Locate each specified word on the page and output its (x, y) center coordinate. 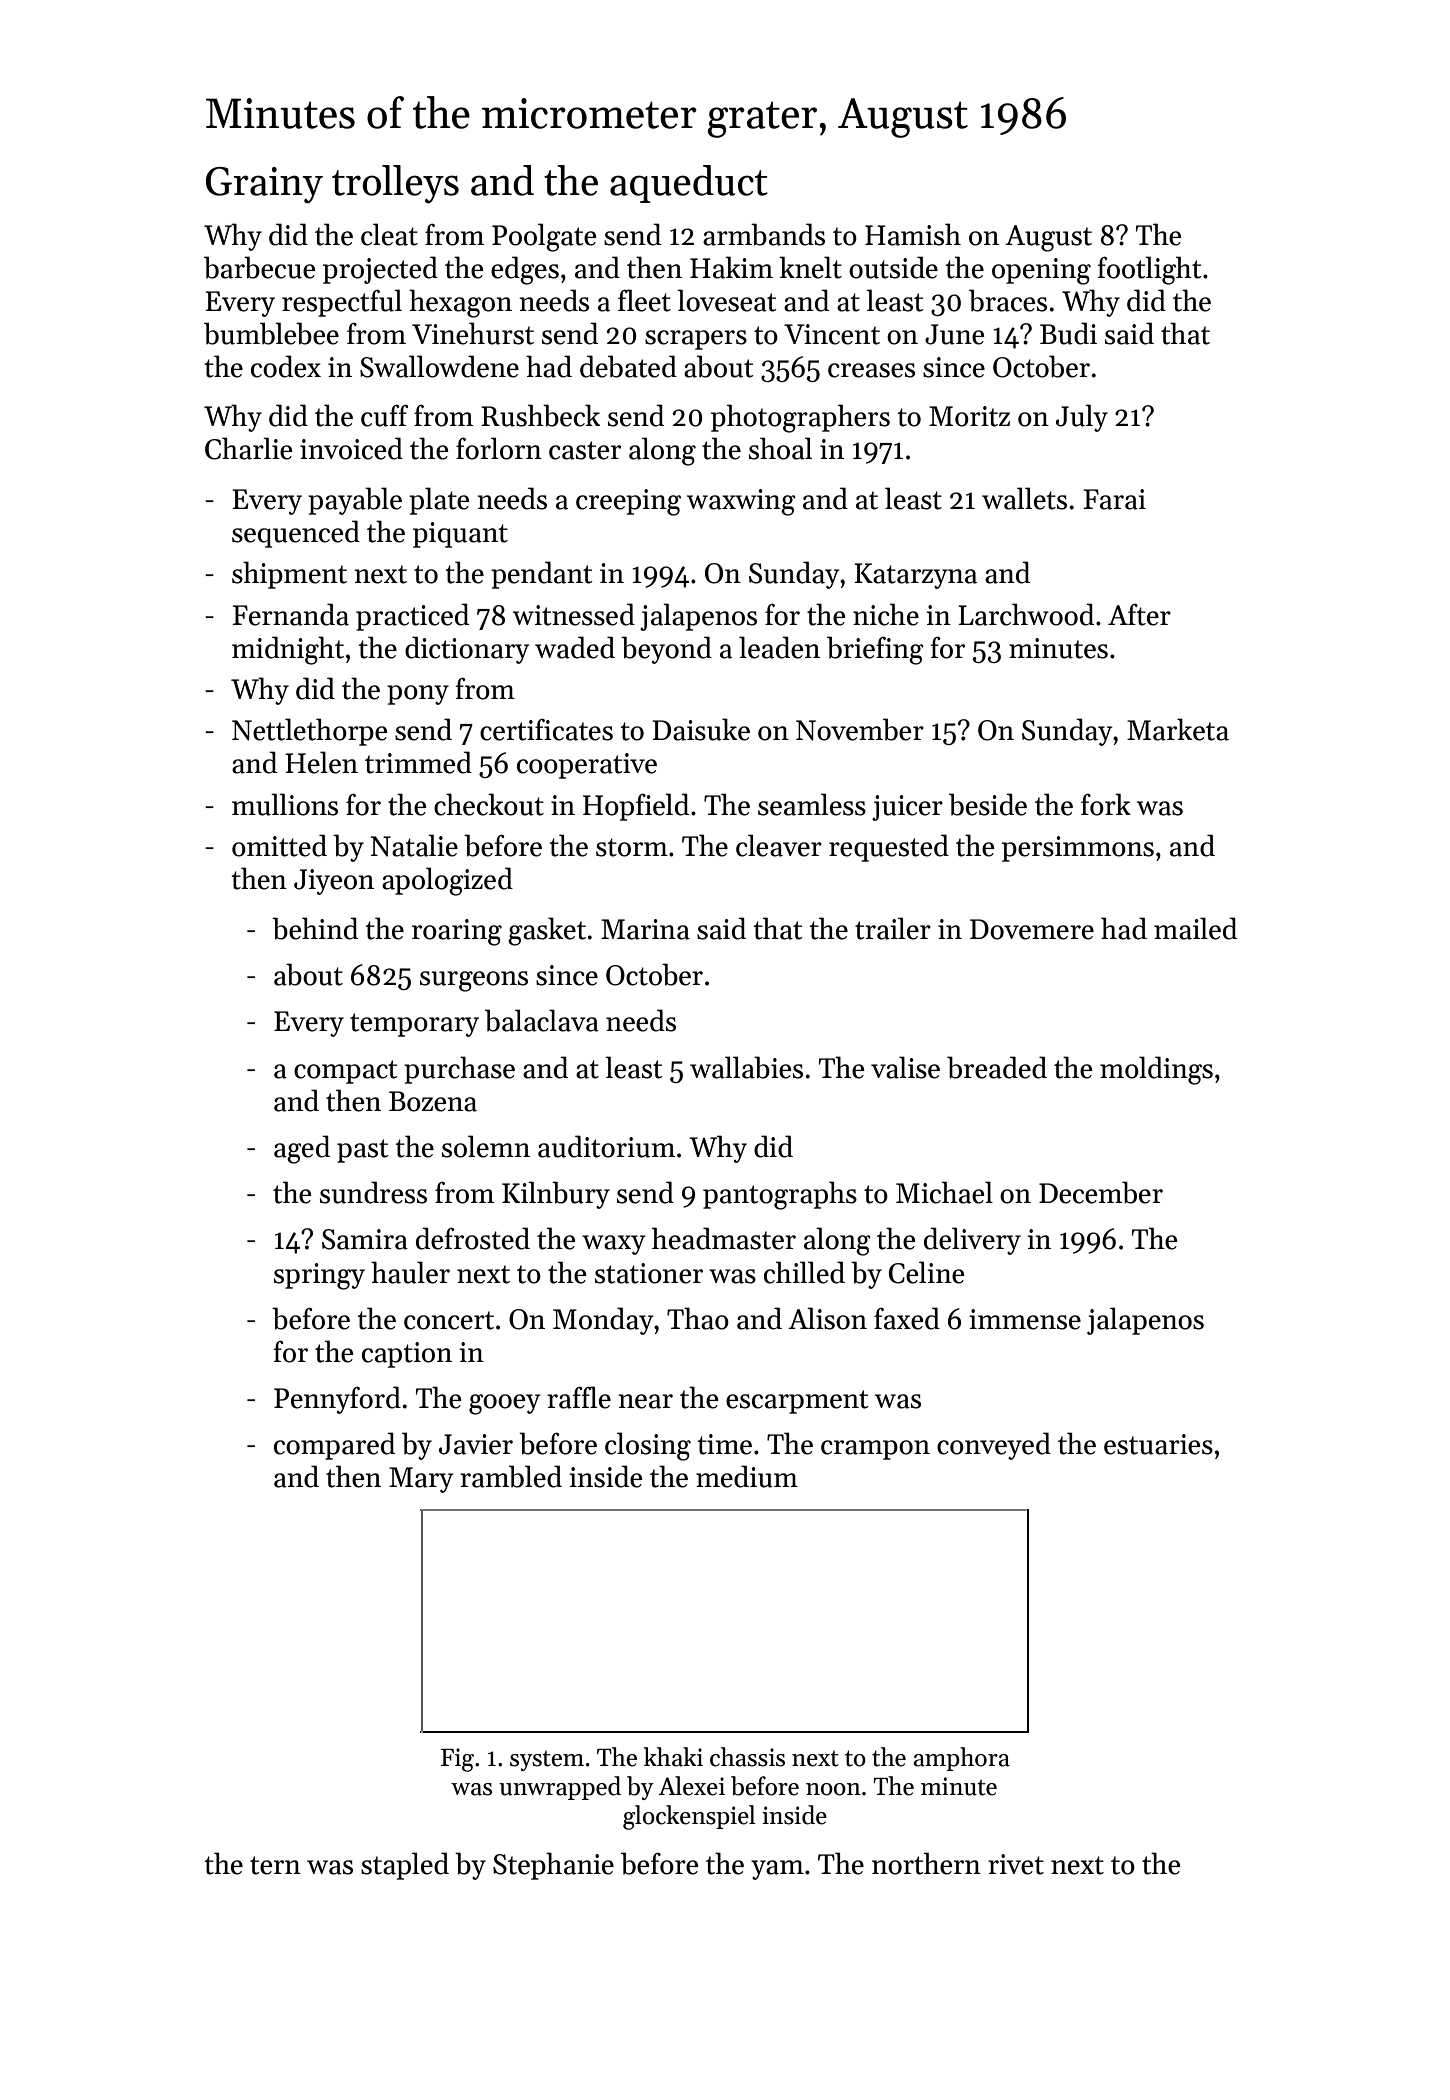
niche (886, 614)
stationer (649, 1273)
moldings (1156, 1070)
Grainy (264, 185)
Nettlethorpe (309, 732)
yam (777, 1870)
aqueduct (689, 184)
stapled (405, 1866)
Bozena (433, 1101)
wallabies (746, 1067)
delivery (972, 1241)
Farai (1114, 499)
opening (1041, 271)
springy (319, 1276)
